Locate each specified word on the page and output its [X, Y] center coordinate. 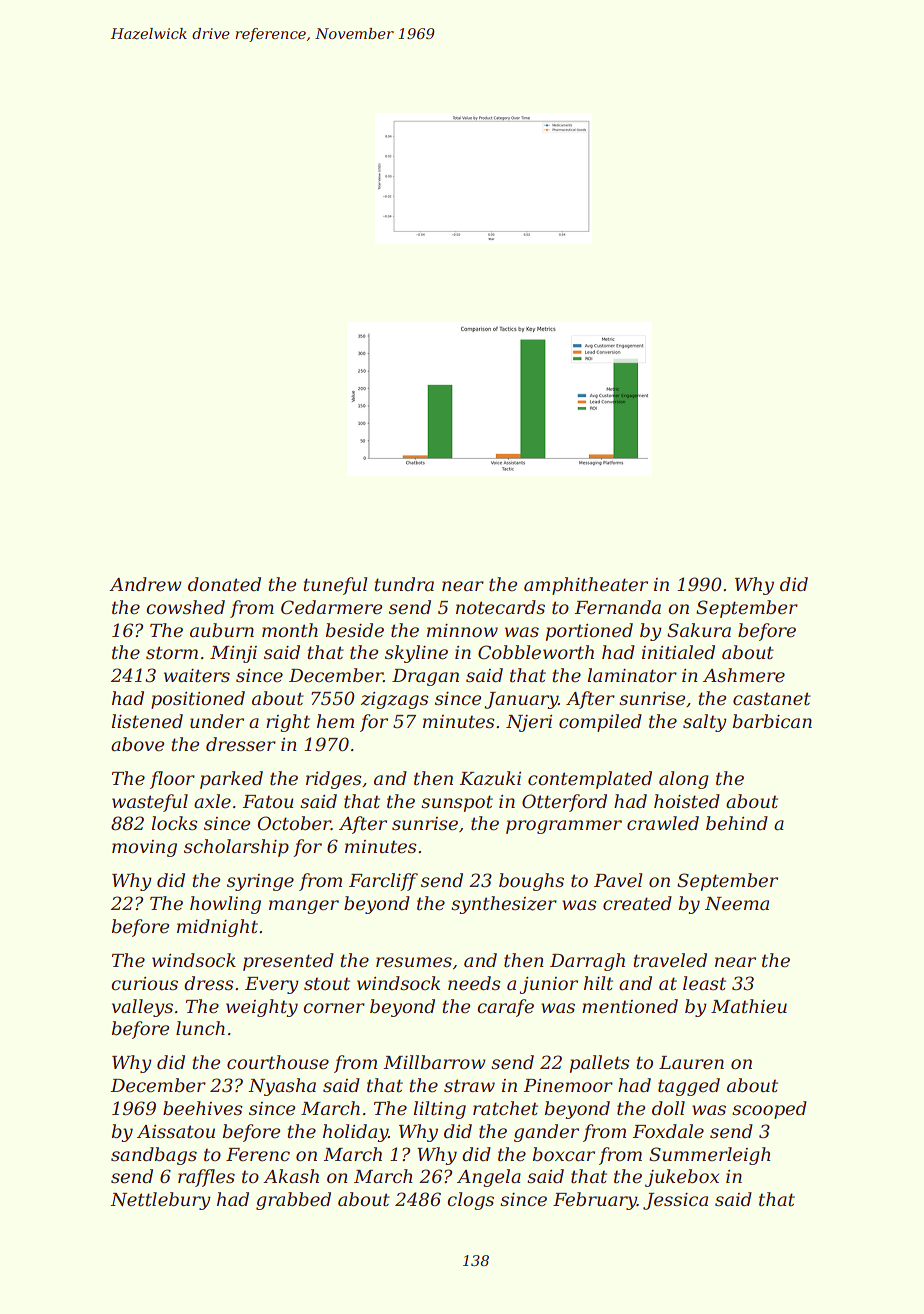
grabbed [293, 1201]
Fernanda [617, 607]
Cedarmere [331, 607]
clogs [470, 1201]
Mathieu [749, 1006]
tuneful [335, 586]
